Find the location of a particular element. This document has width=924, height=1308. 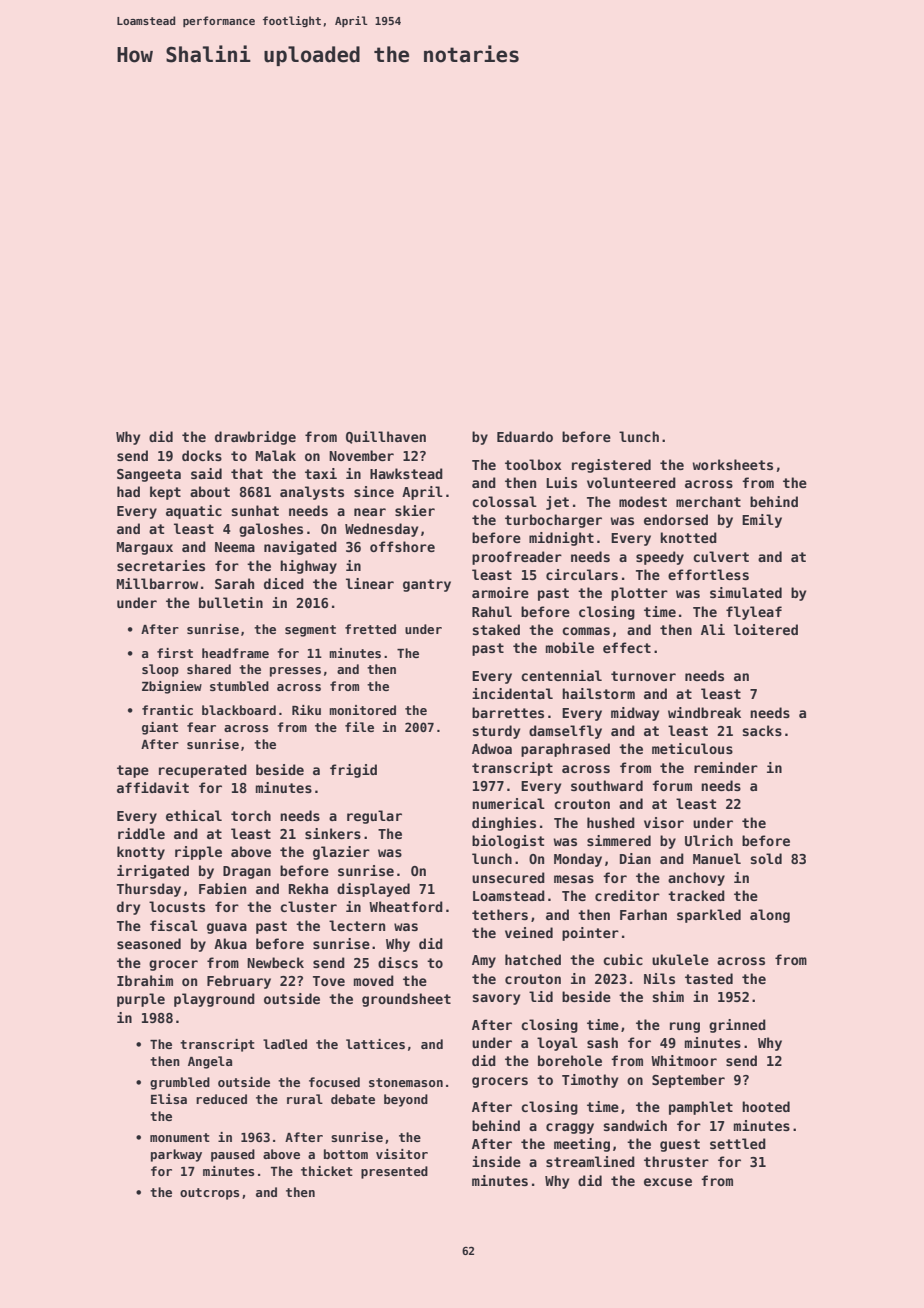

worksheets is located at coordinates (732, 464).
